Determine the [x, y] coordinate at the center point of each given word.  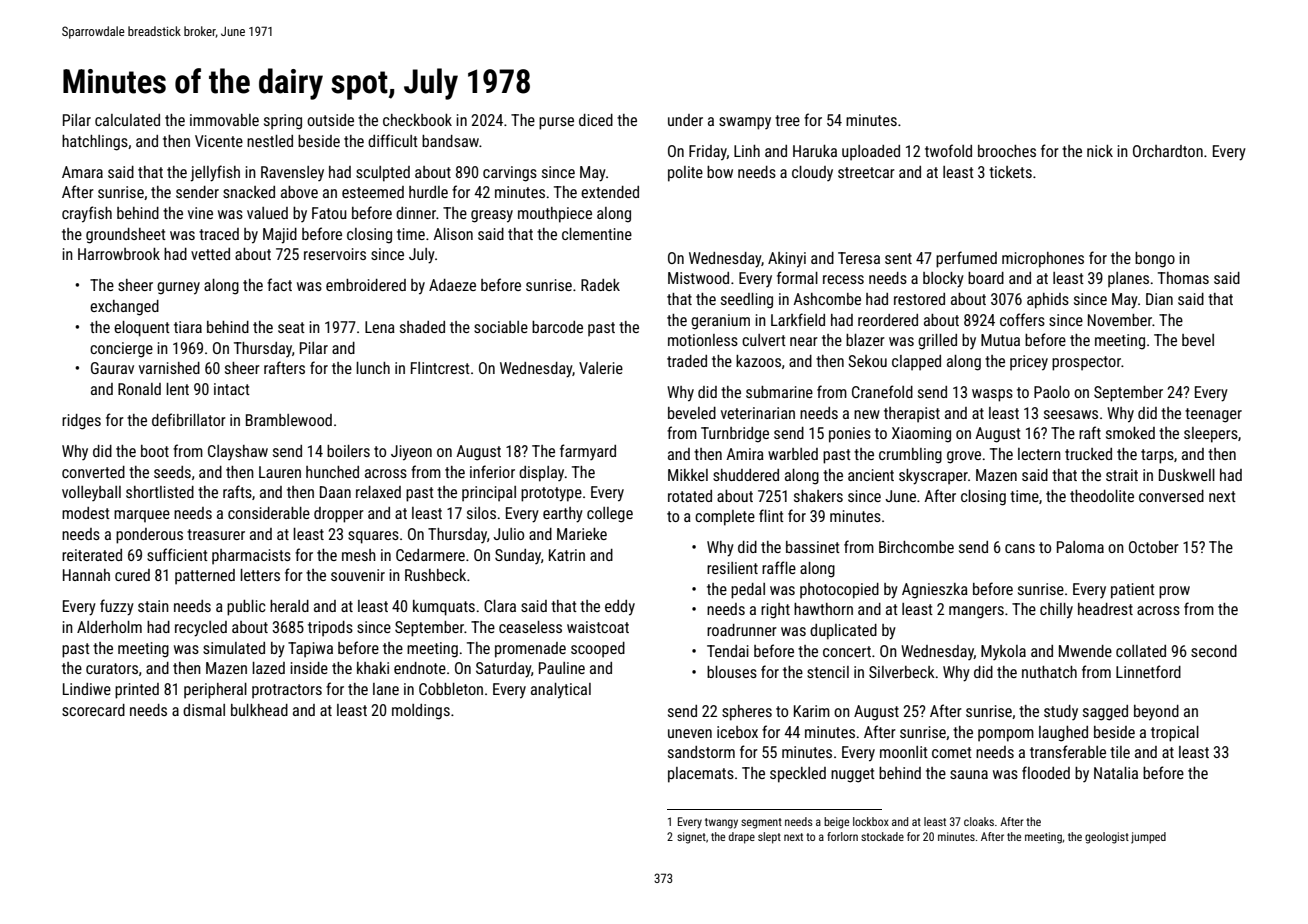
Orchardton [1168, 151]
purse [556, 123]
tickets [1010, 172]
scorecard [93, 710]
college [610, 515]
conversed [1171, 496]
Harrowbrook [119, 254]
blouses [732, 672]
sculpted [383, 174]
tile [1120, 752]
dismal [204, 710]
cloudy [812, 173]
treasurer [216, 534]
